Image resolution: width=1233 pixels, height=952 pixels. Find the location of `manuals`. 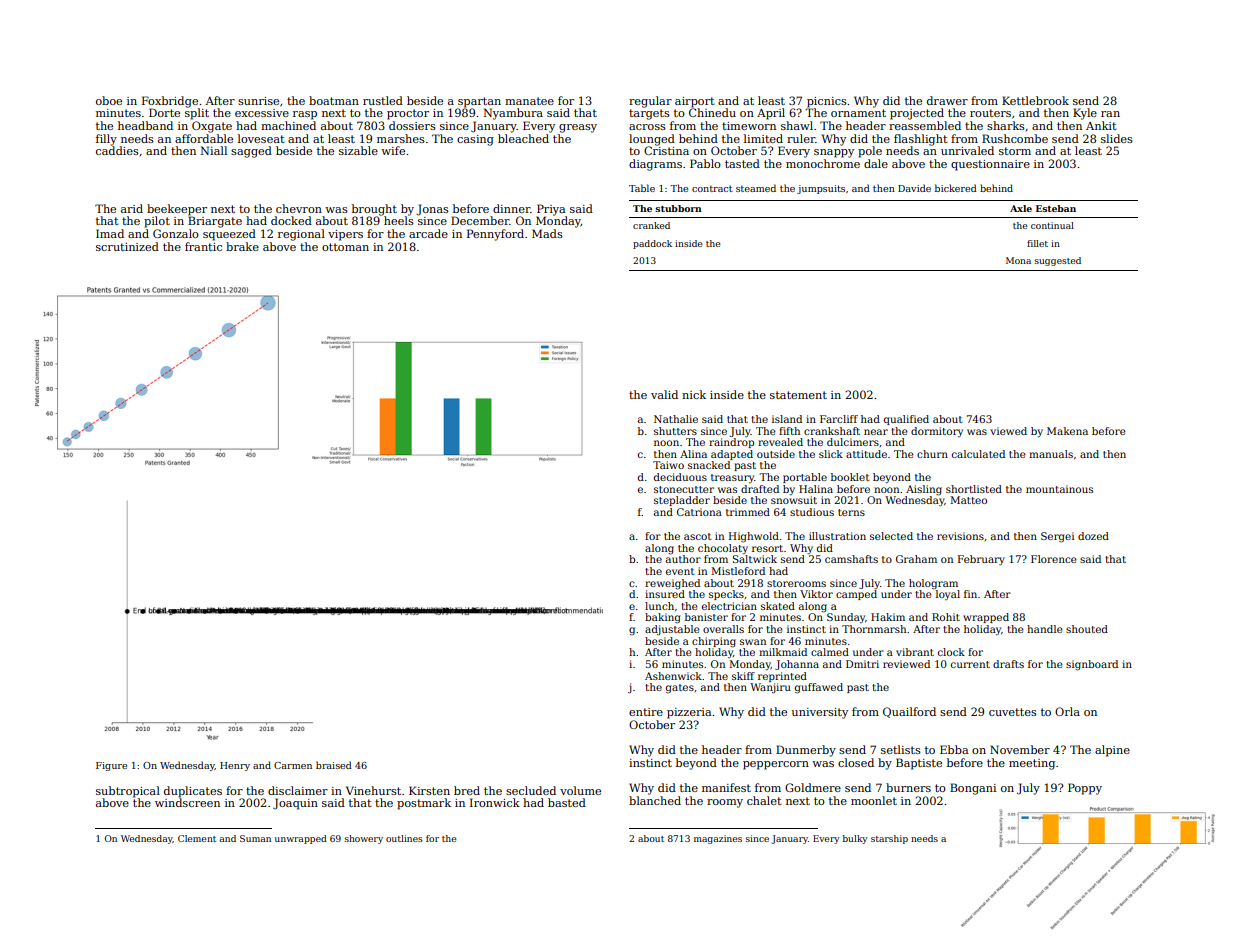

manuals is located at coordinates (1051, 454).
